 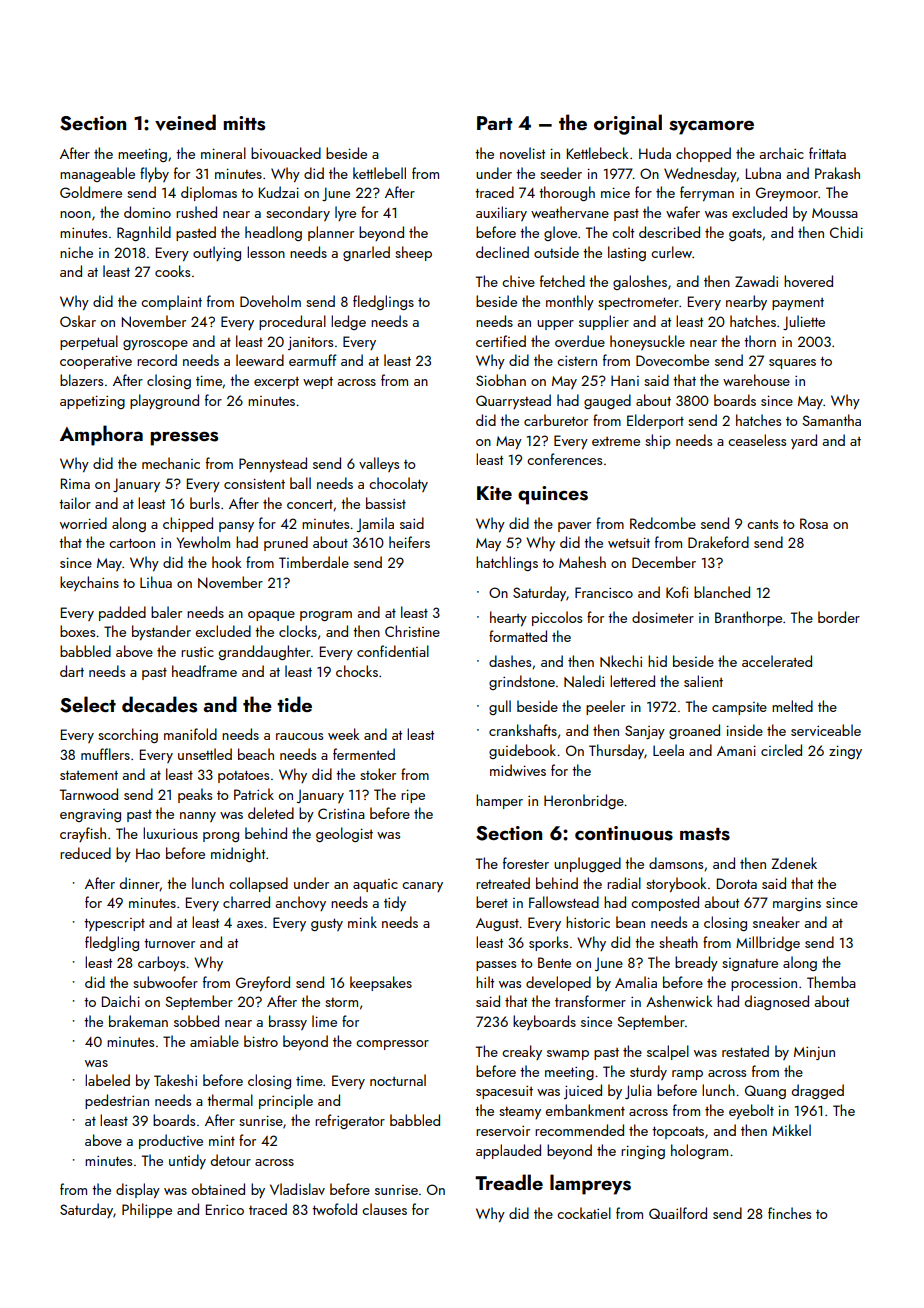 What do you see at coordinates (334, 1209) in the screenshot?
I see `twofold` at bounding box center [334, 1209].
